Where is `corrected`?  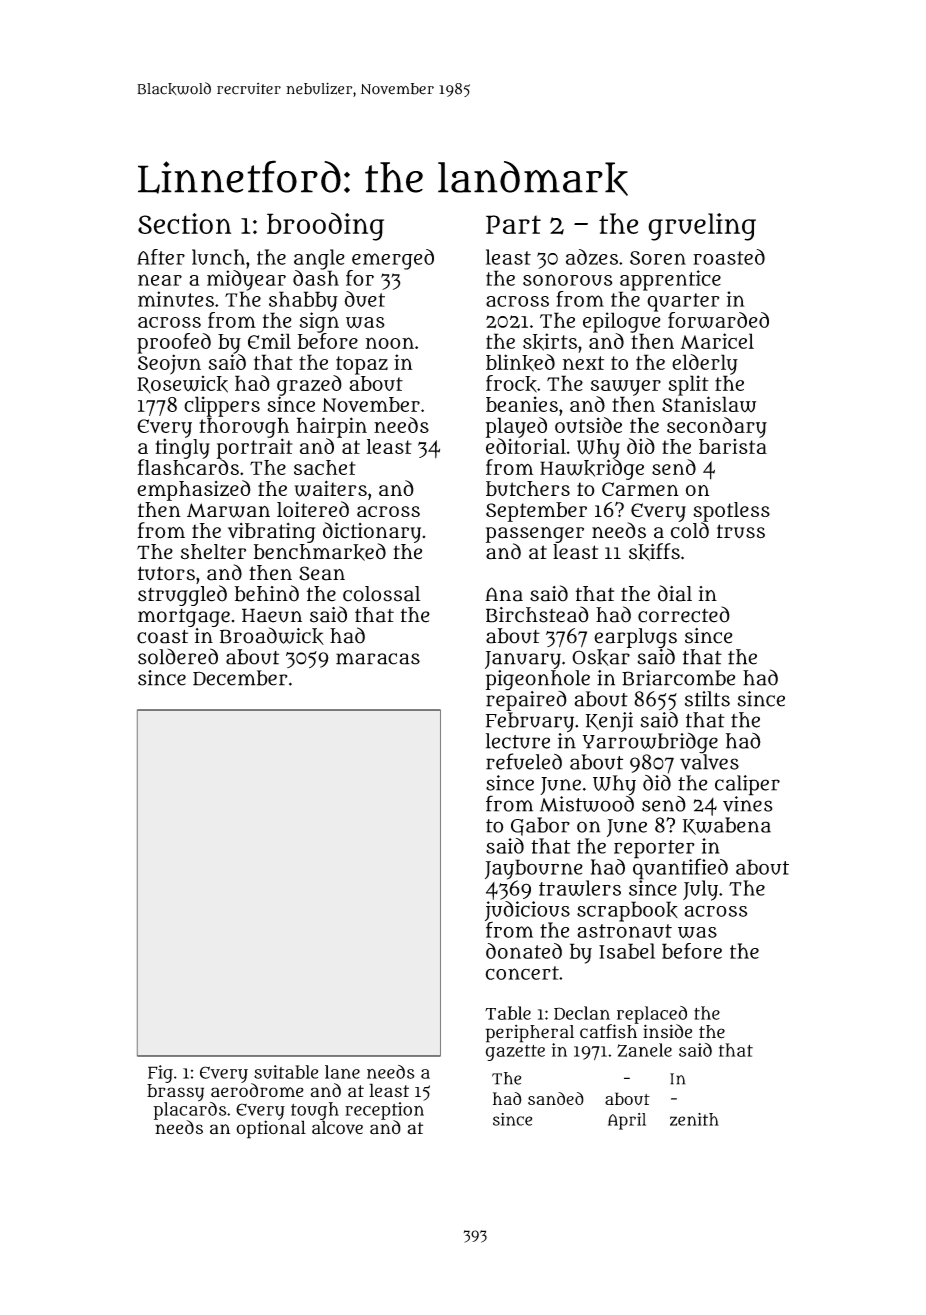
corrected is located at coordinates (684, 614).
